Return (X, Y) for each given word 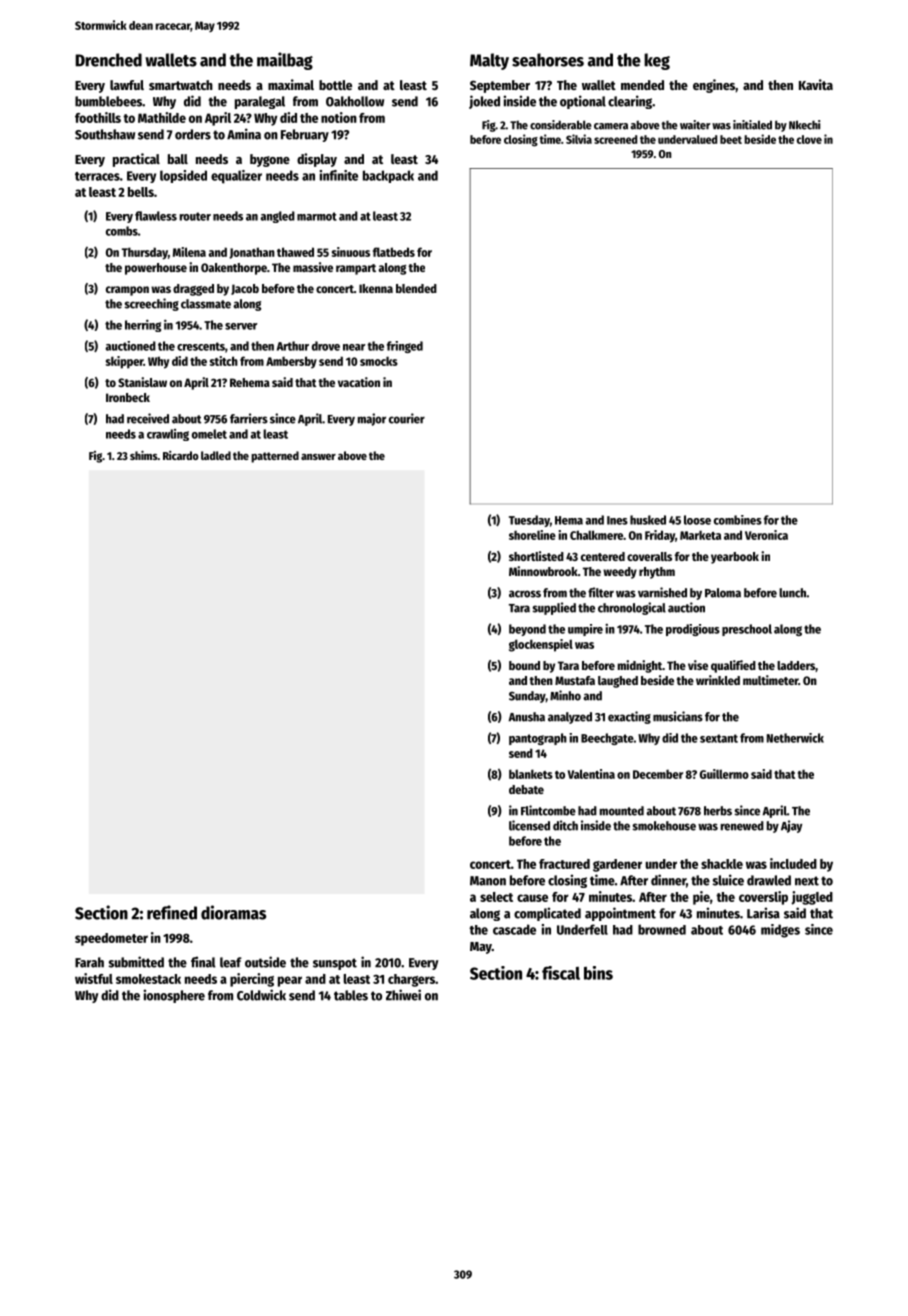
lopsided (183, 176)
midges (780, 931)
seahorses (548, 60)
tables (351, 995)
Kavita (816, 84)
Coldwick (261, 995)
